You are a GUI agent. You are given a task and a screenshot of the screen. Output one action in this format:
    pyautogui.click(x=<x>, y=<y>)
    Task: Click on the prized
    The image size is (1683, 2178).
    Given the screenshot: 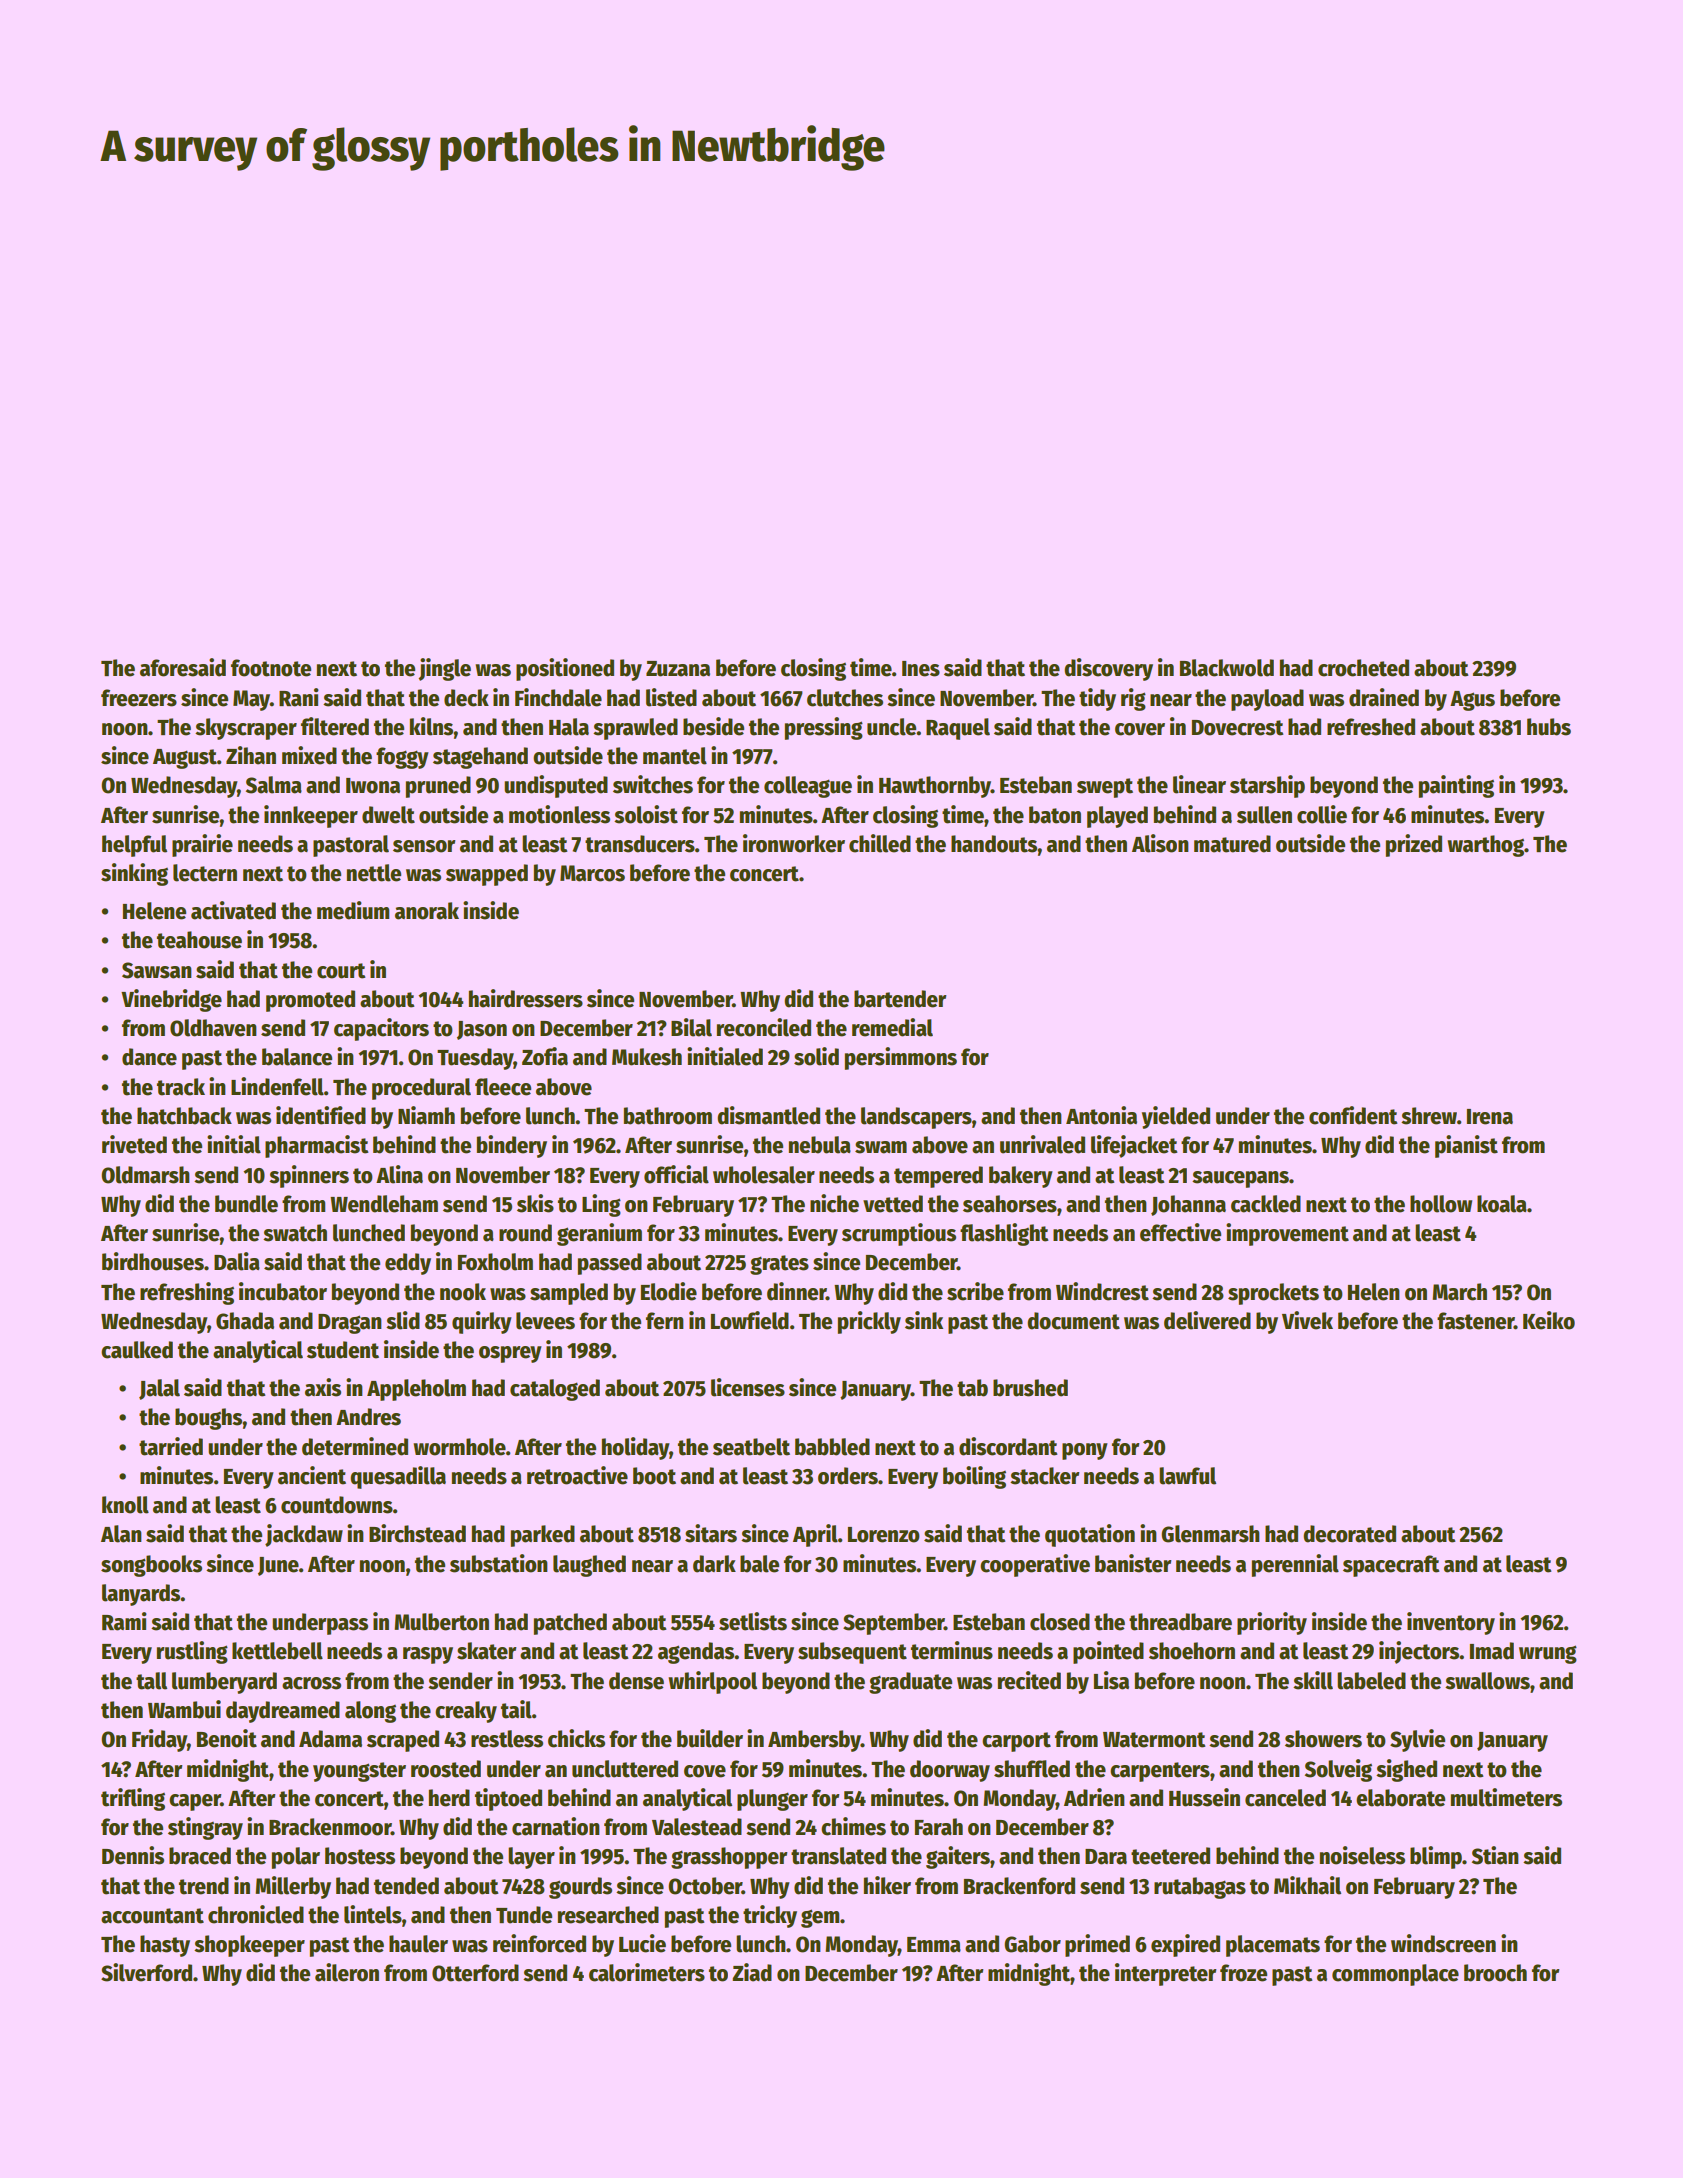 What is the action you would take?
    pyautogui.click(x=1414, y=845)
